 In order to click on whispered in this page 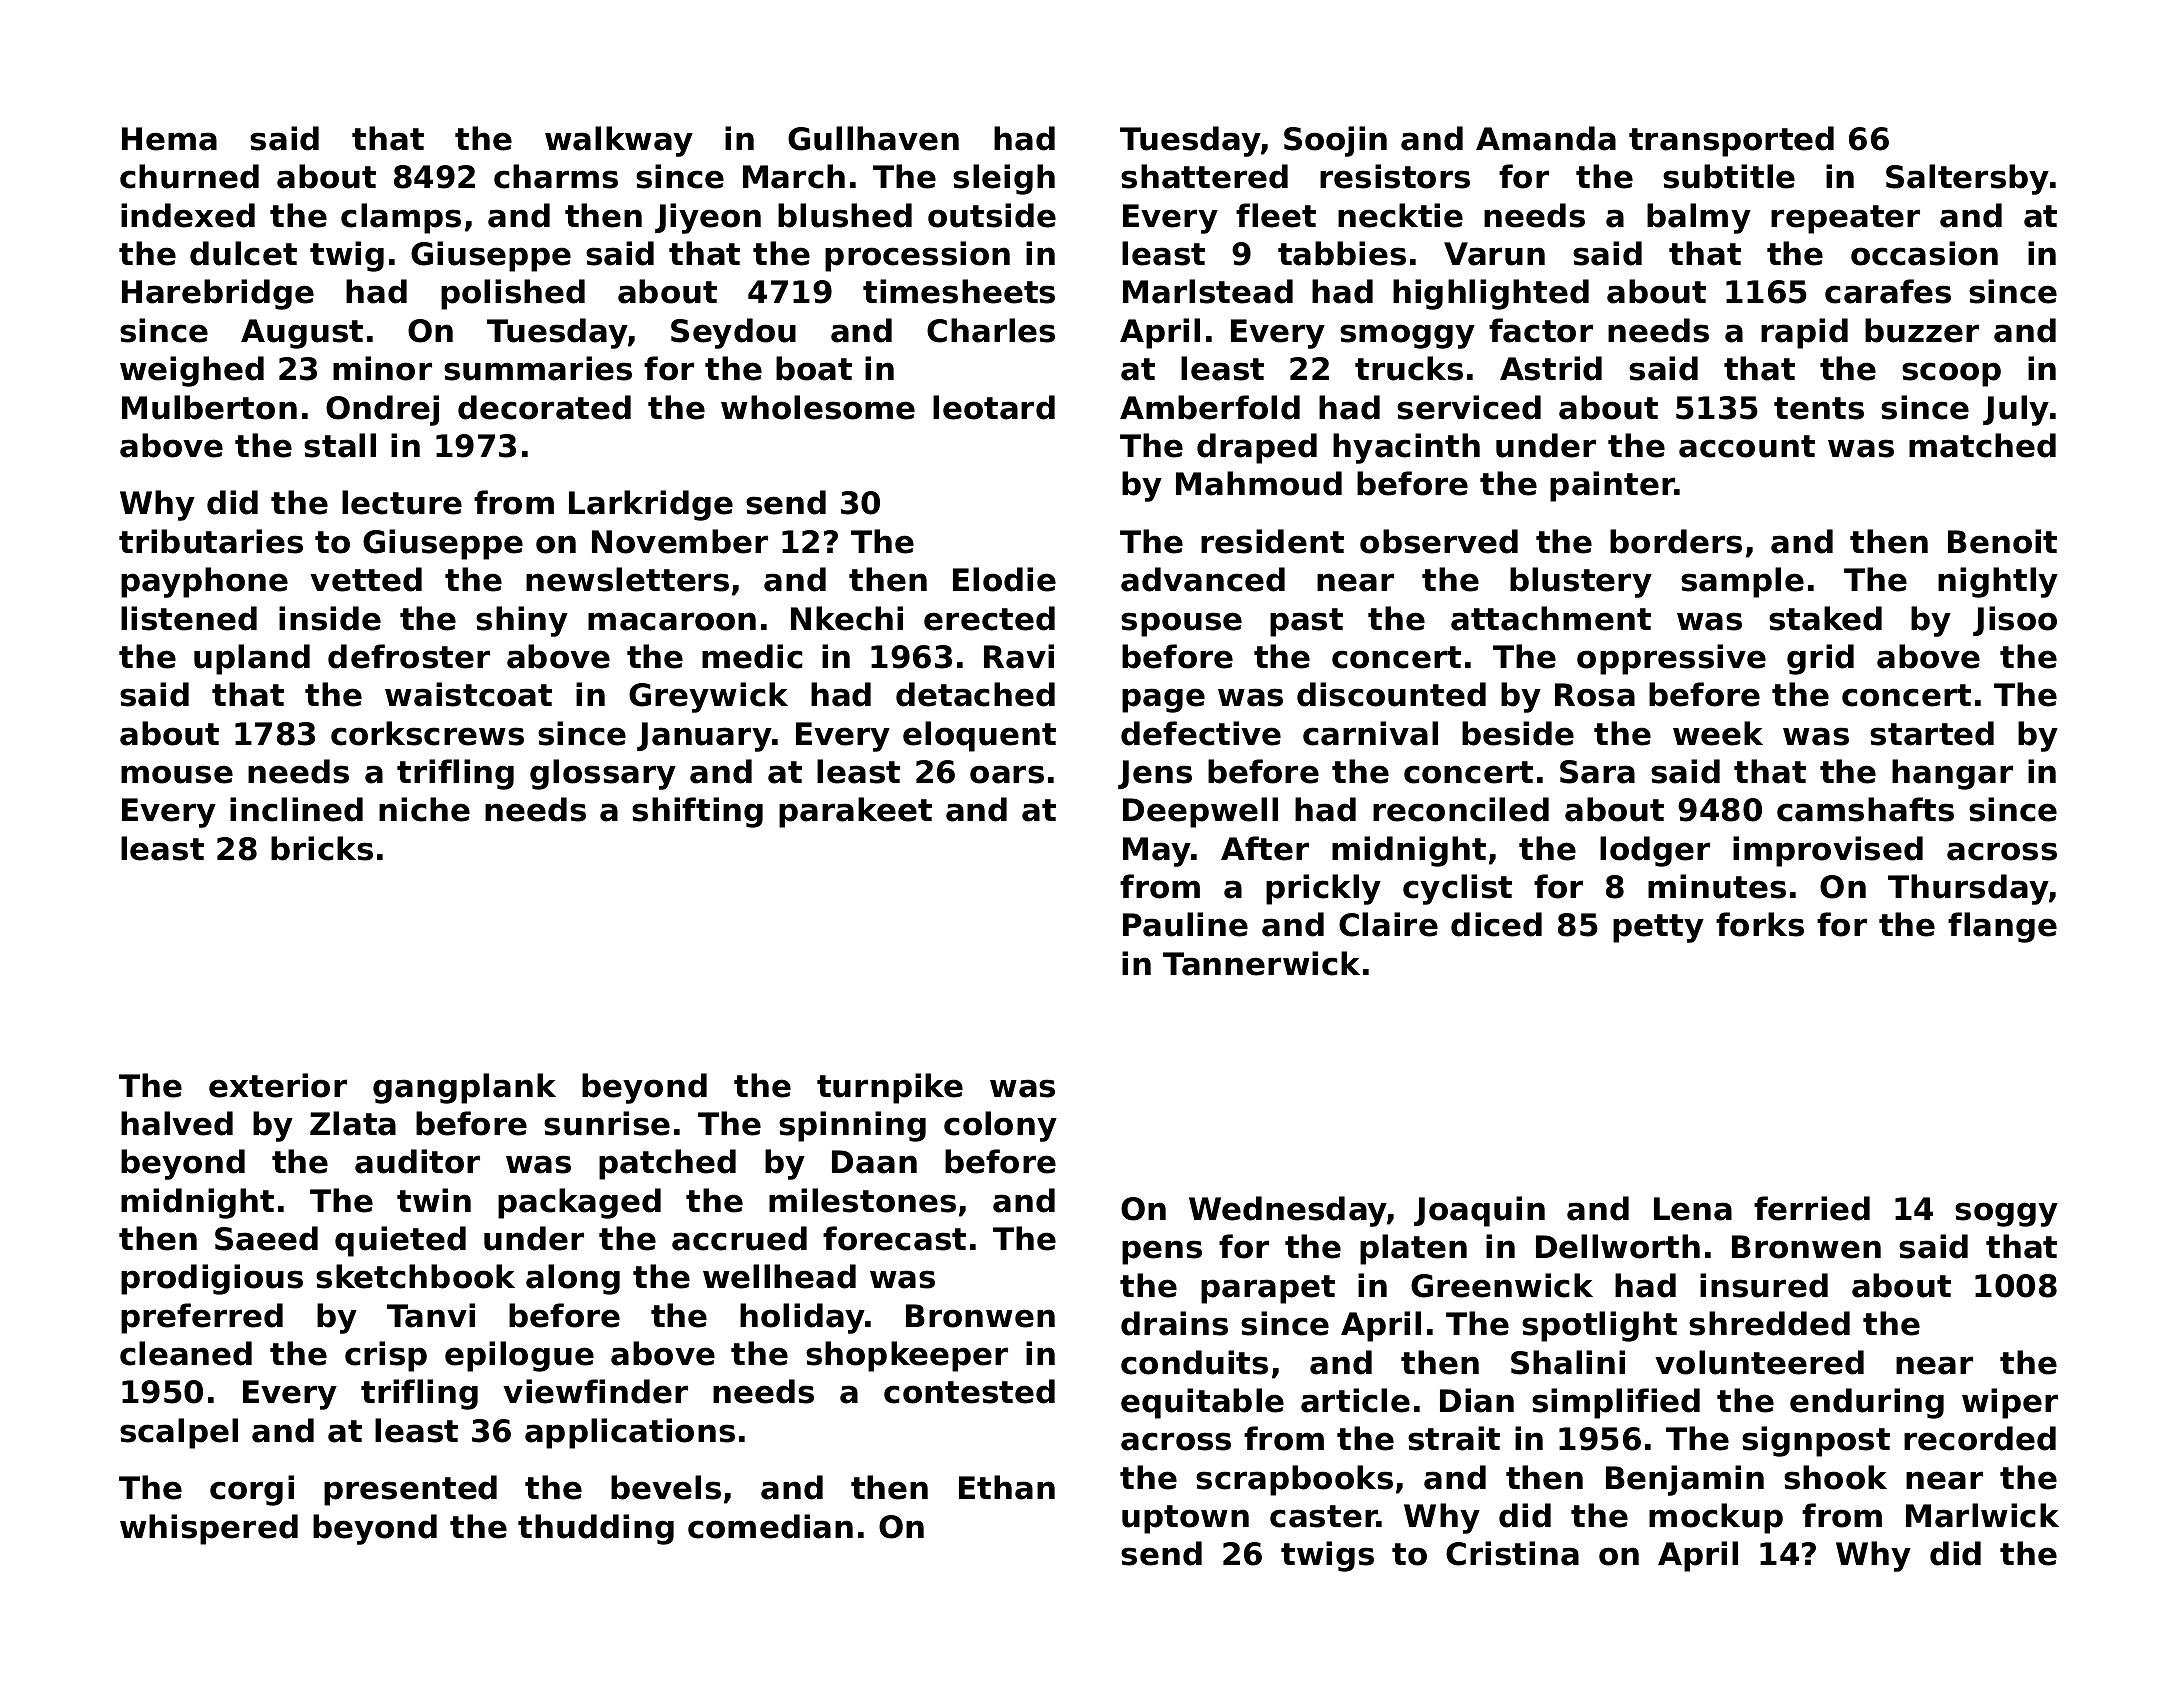, I will do `click(209, 1529)`.
